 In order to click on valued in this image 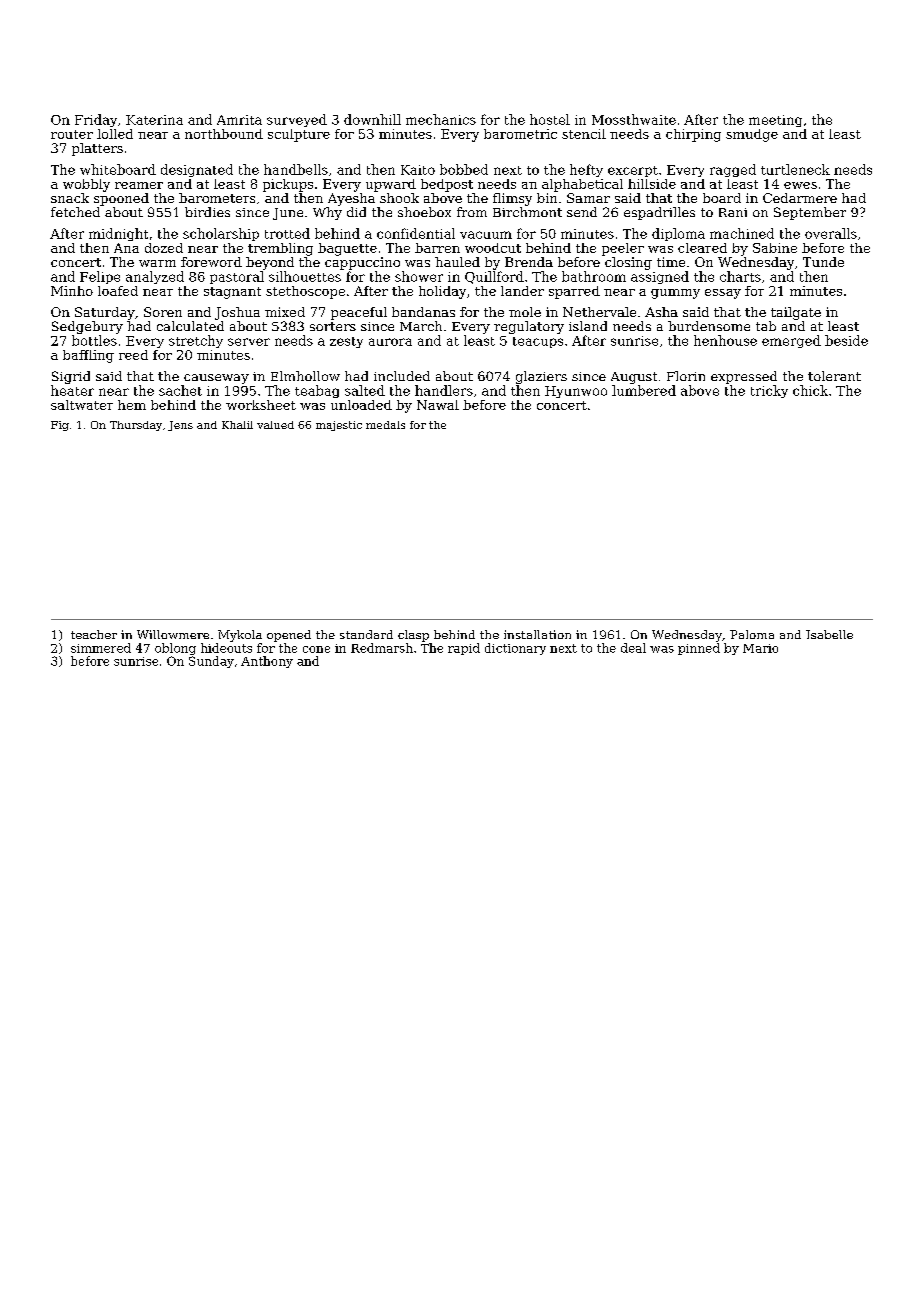, I will do `click(275, 425)`.
